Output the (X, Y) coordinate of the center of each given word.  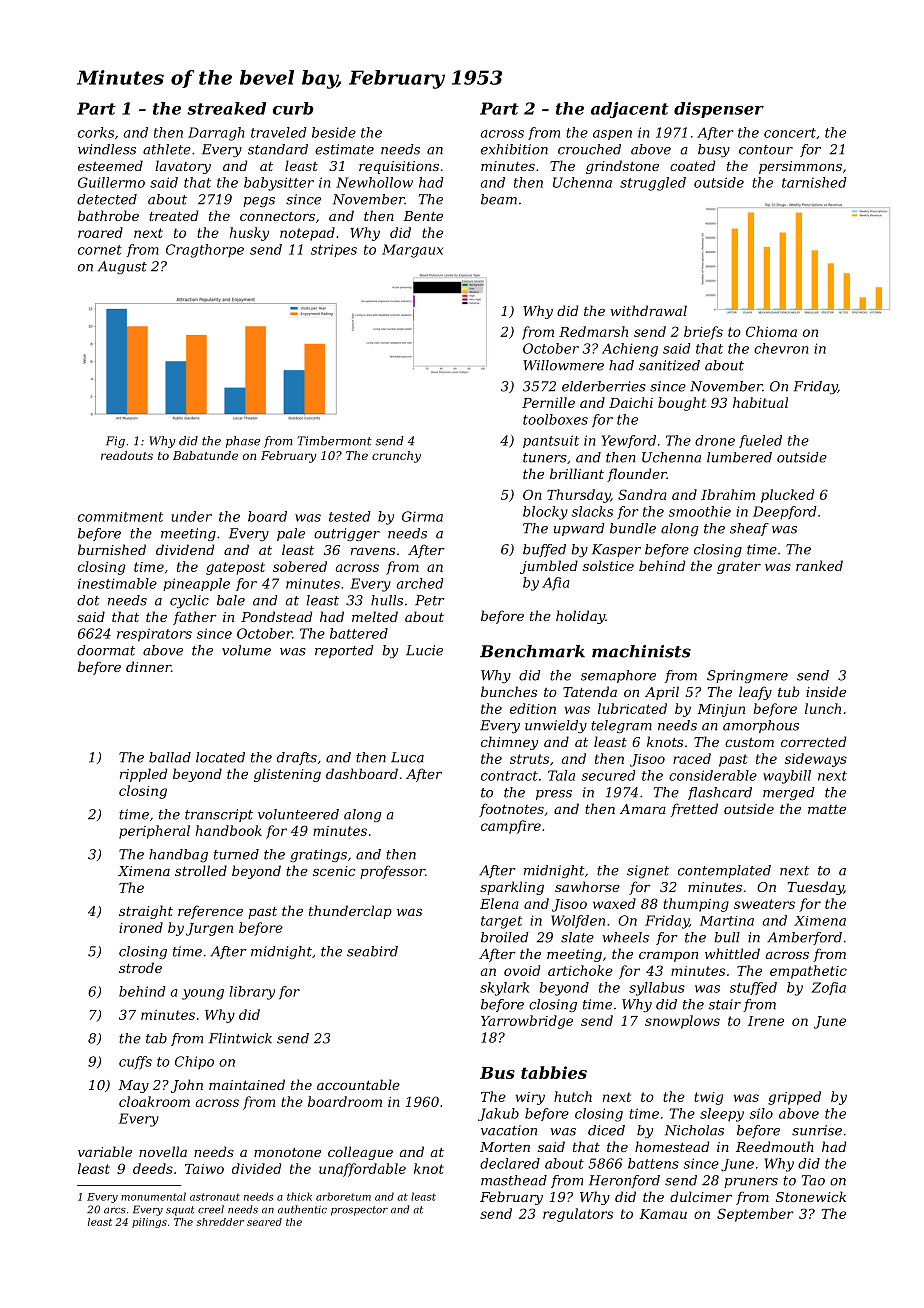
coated (692, 165)
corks (96, 132)
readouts (127, 455)
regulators (578, 1215)
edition (533, 708)
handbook (229, 830)
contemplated (724, 871)
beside (334, 132)
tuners (545, 458)
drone (715, 440)
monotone (287, 1152)
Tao (813, 1180)
